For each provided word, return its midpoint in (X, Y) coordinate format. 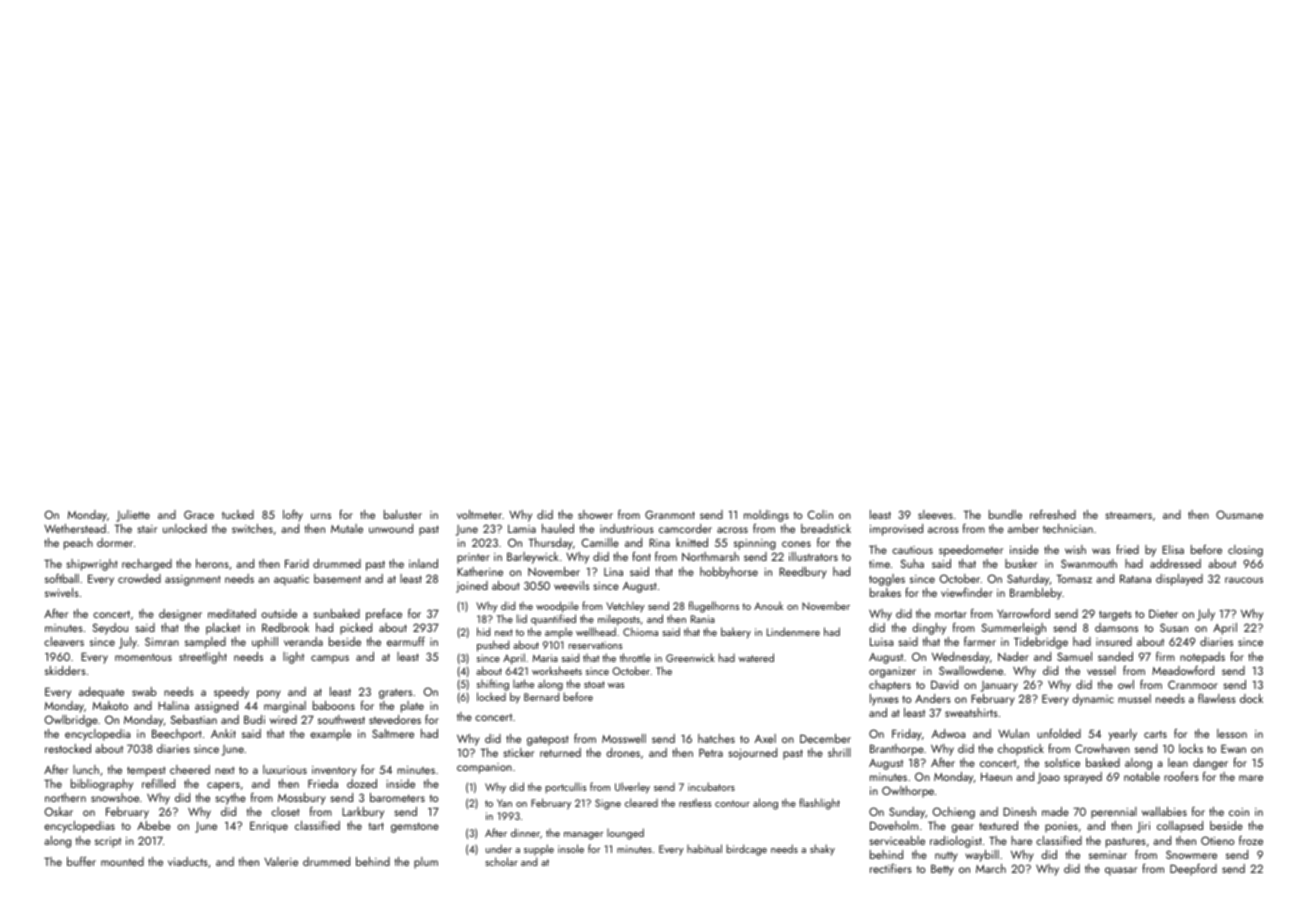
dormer (115, 542)
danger (1210, 764)
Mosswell (624, 738)
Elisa (1173, 549)
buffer (81, 861)
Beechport (176, 735)
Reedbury (803, 573)
